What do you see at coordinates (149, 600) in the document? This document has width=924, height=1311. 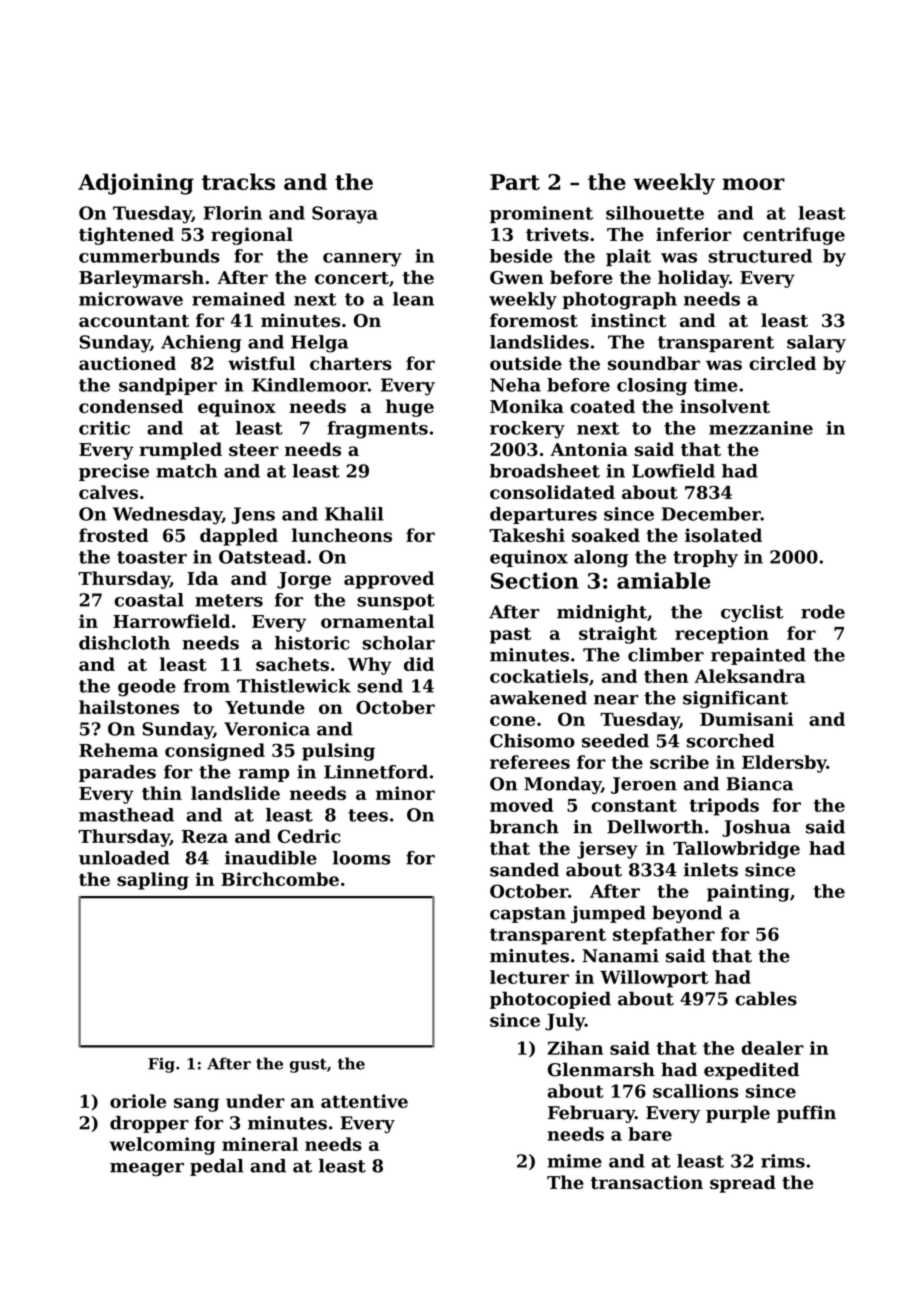 I see `coastal` at bounding box center [149, 600].
